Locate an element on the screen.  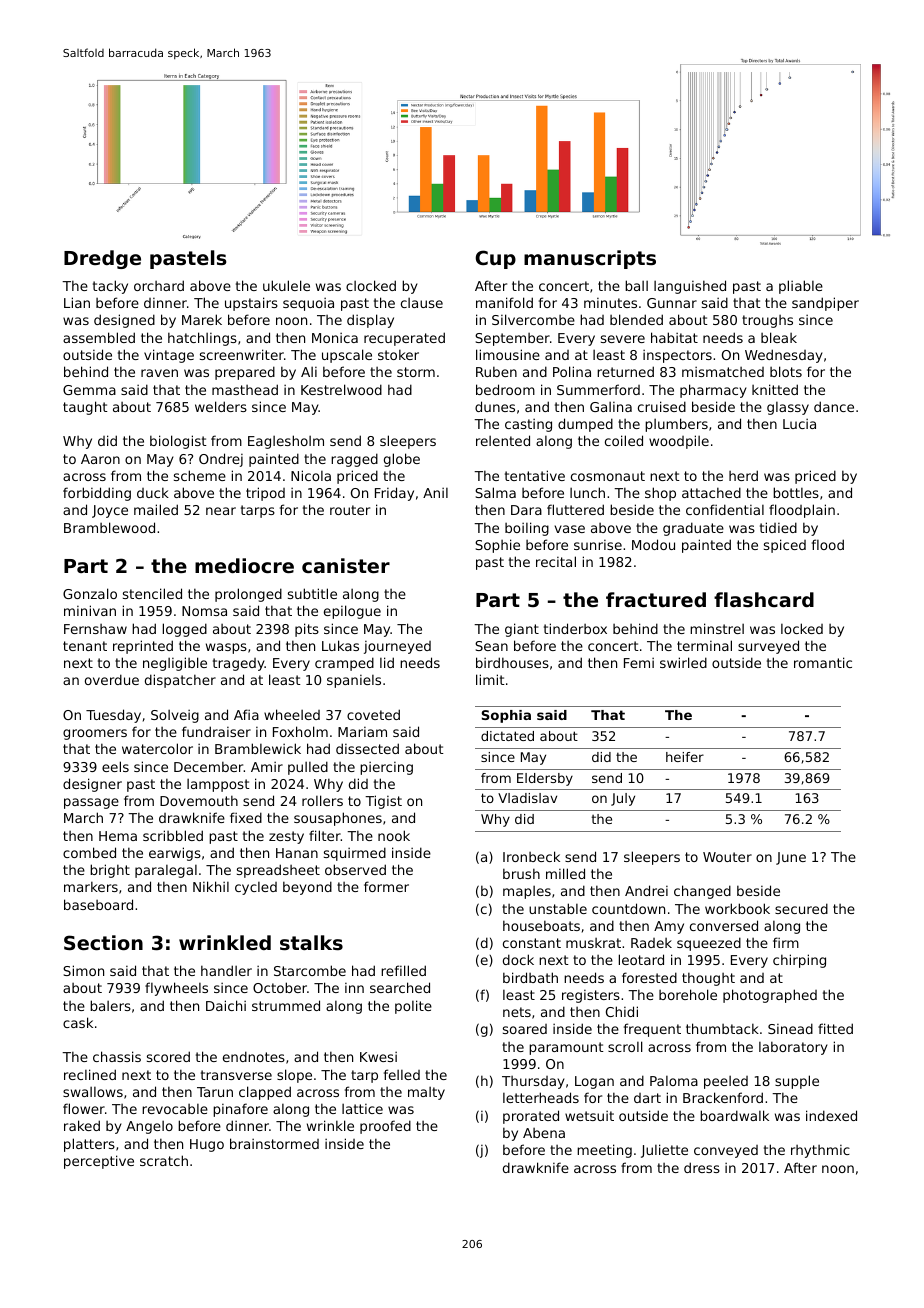
endnotes is located at coordinates (254, 1056).
